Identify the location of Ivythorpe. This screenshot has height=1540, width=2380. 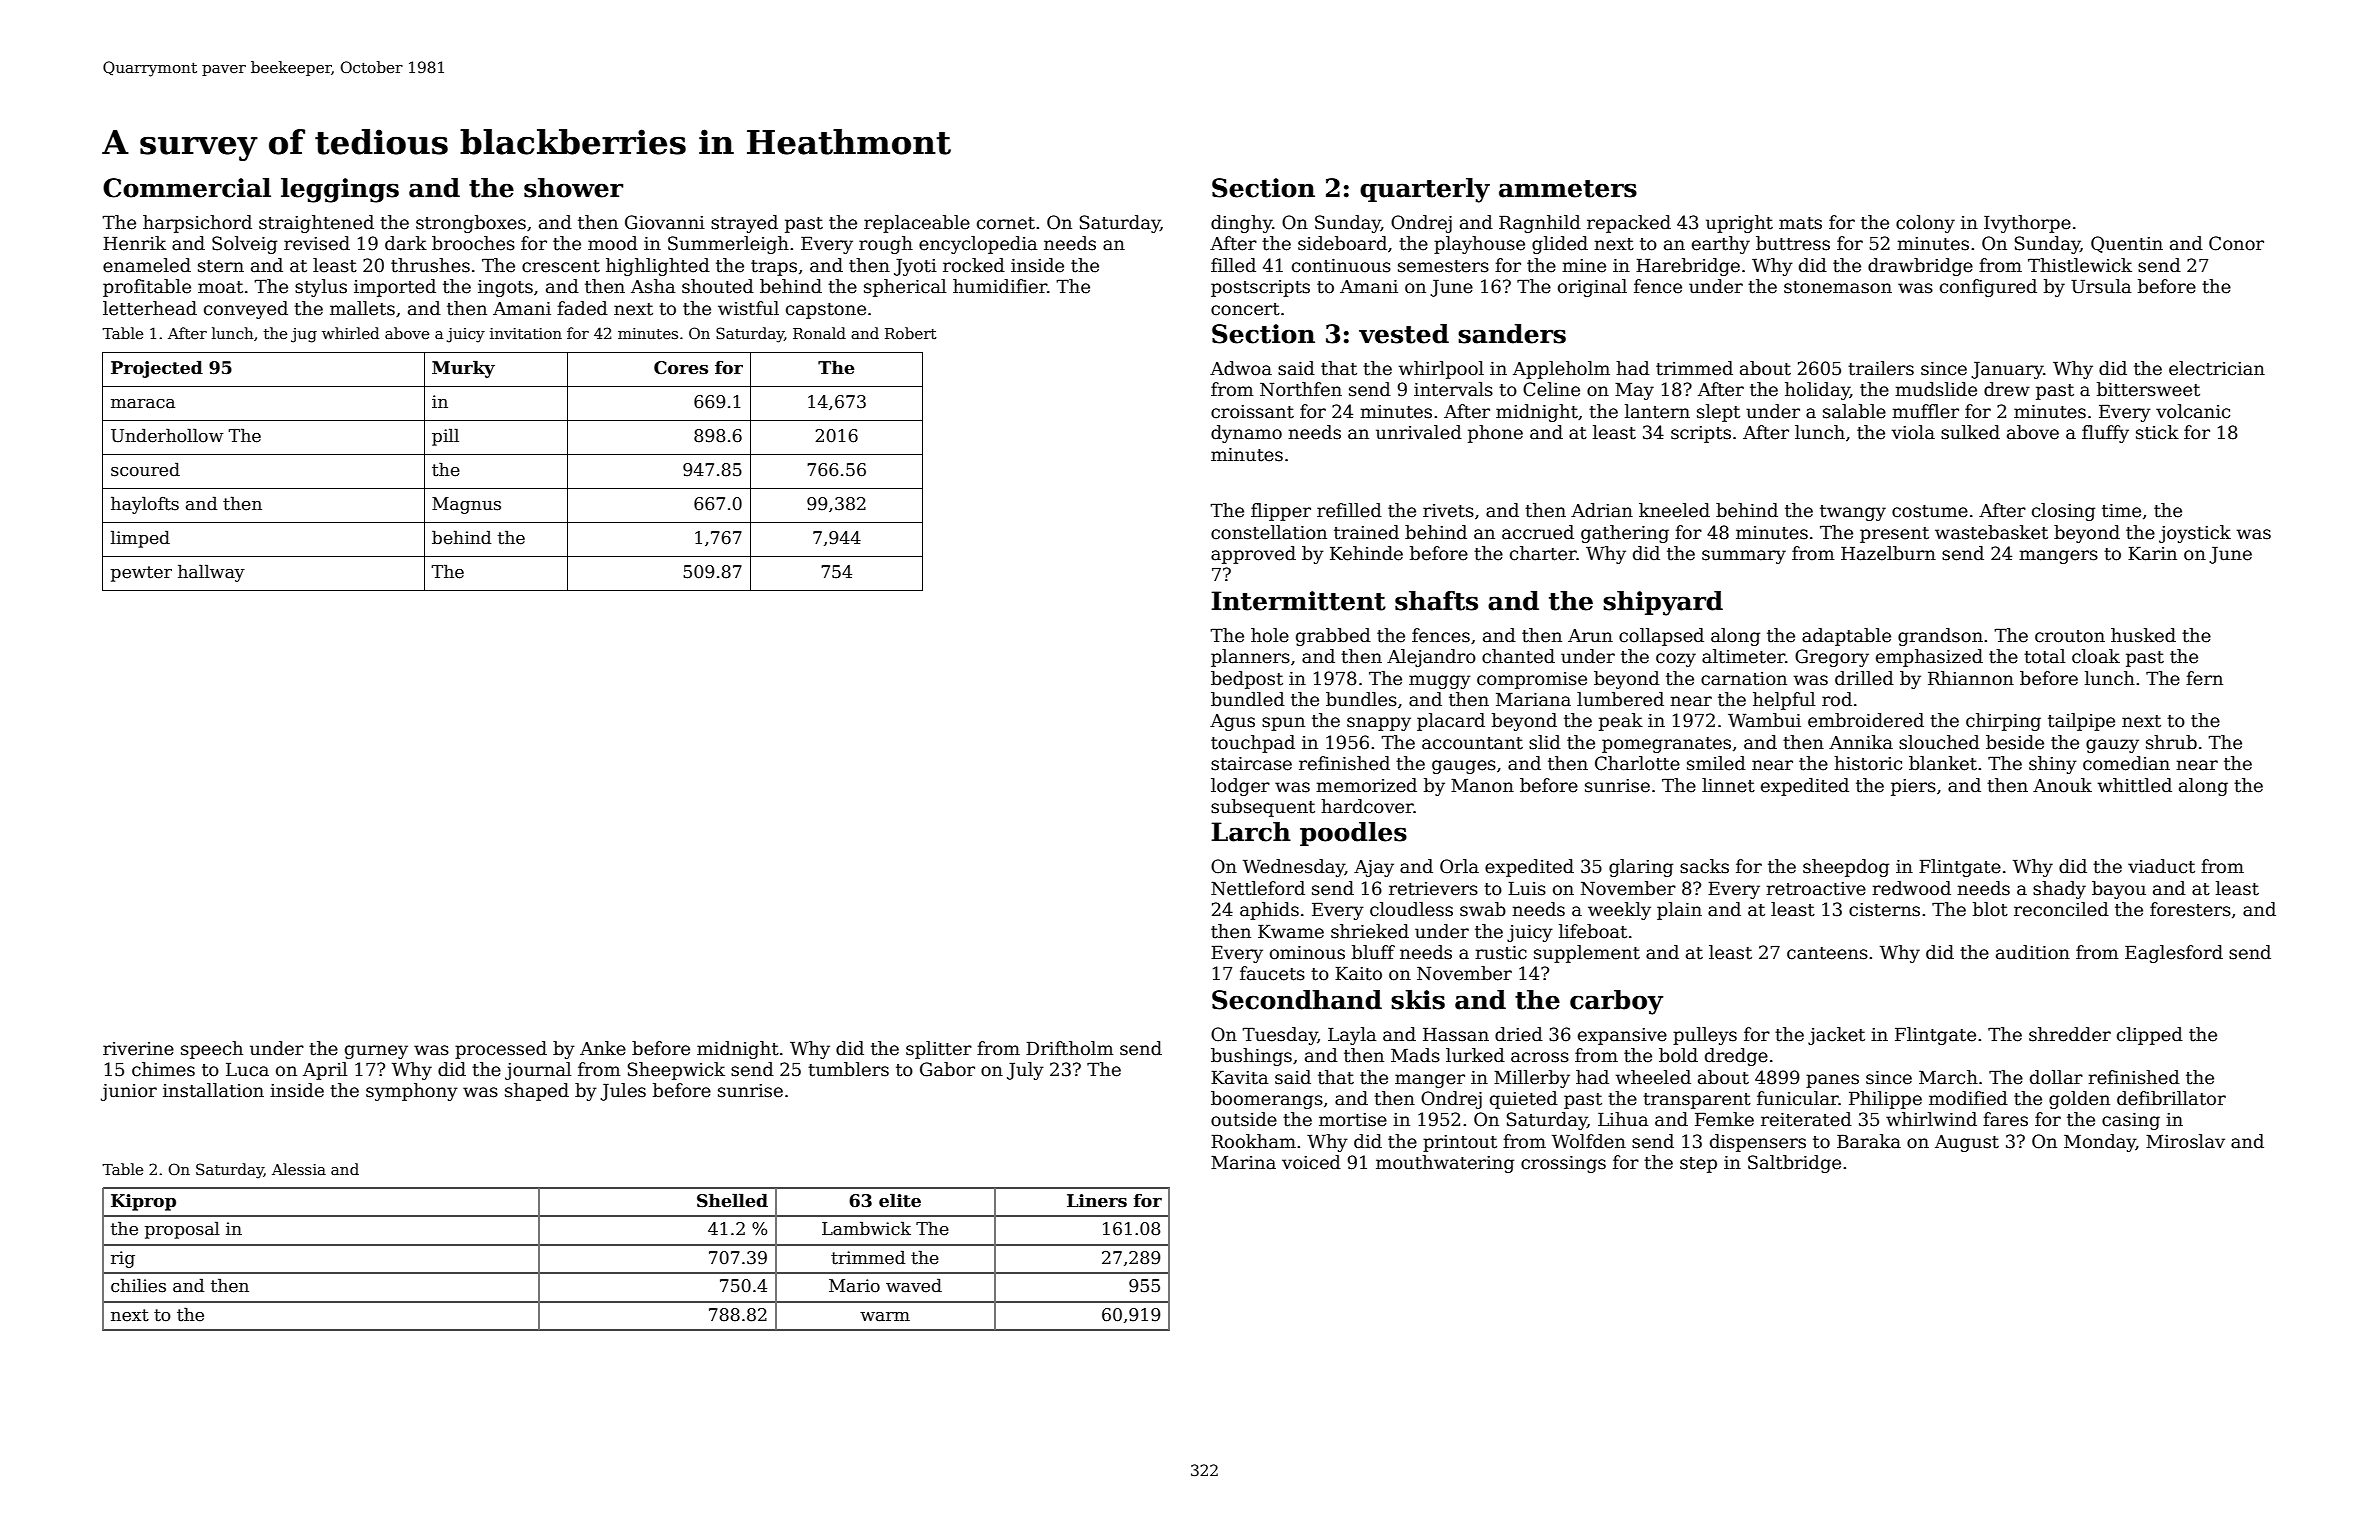
(2027, 224).
